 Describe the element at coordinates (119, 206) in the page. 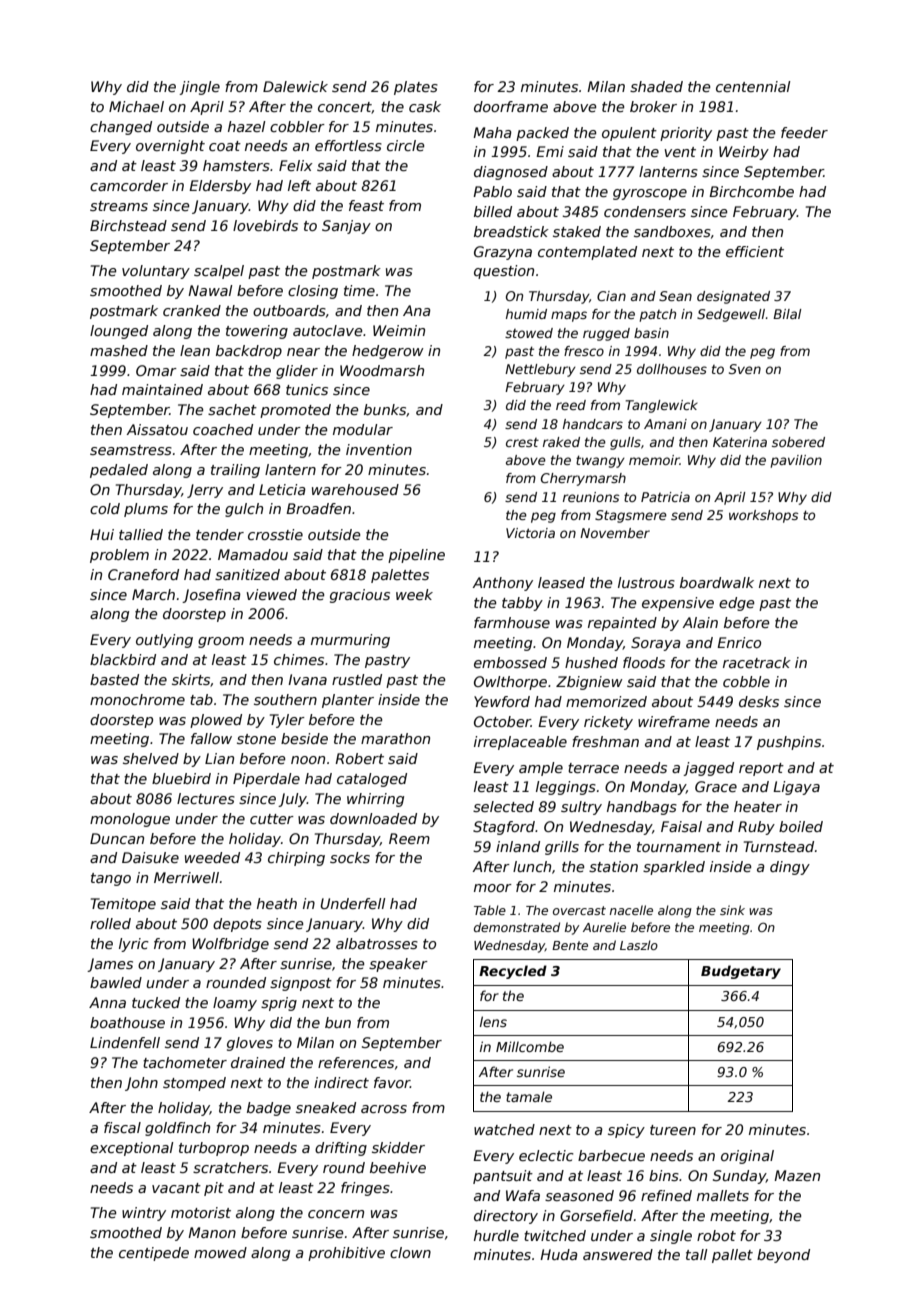

I see `streams` at that location.
